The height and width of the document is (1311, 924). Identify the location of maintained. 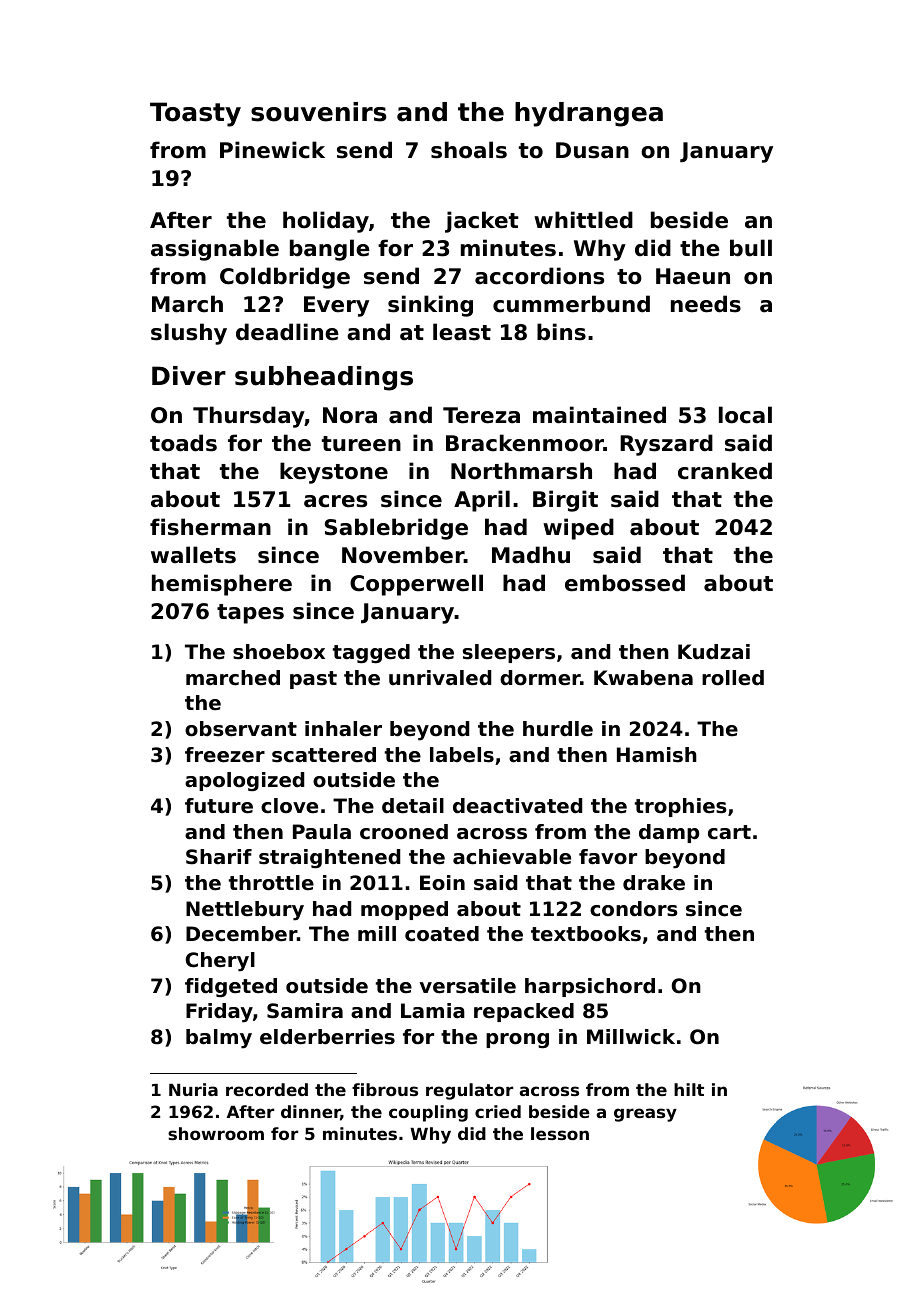
(599, 415).
